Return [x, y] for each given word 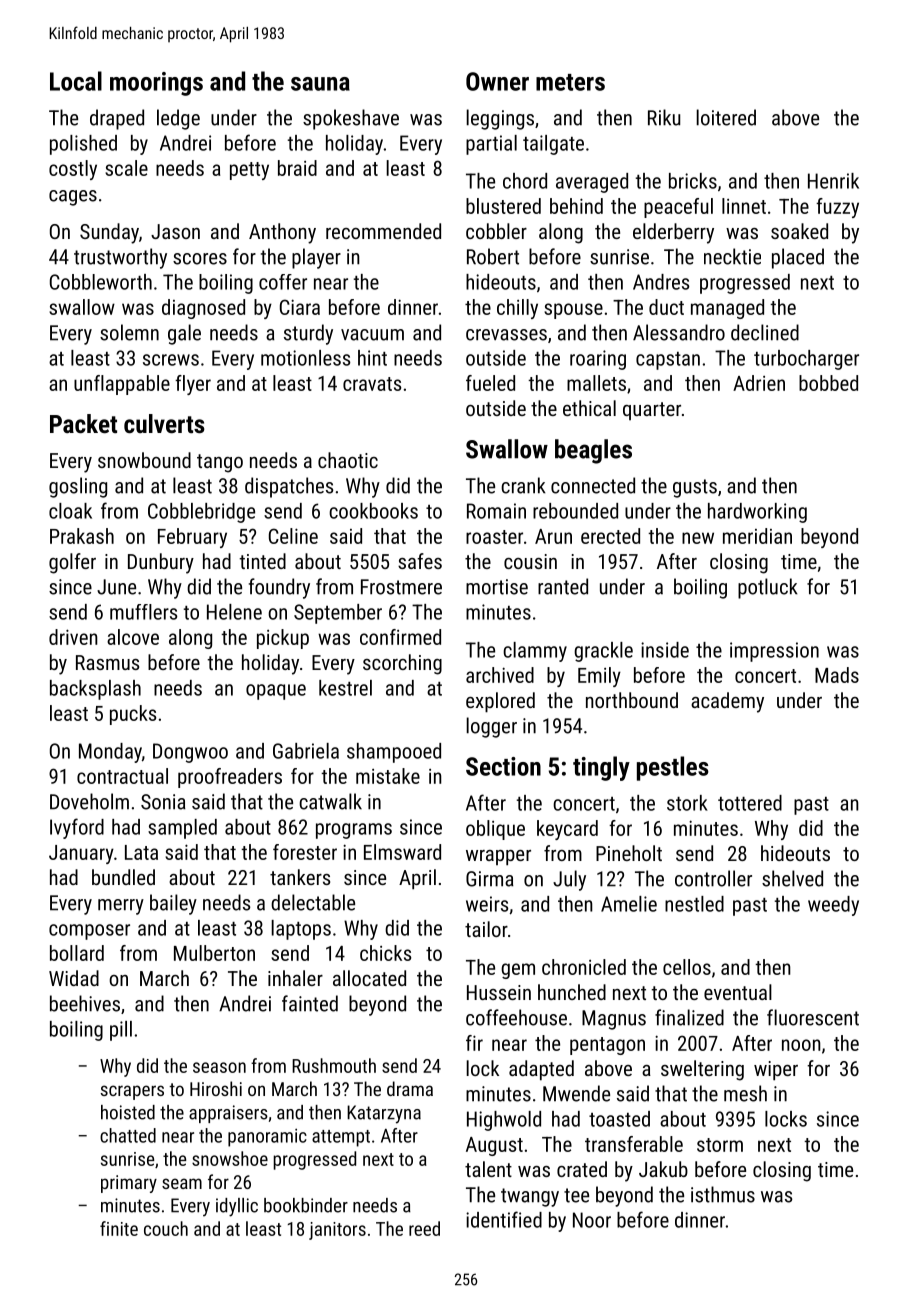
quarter [652, 411]
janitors [337, 1231]
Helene [234, 612]
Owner [497, 81]
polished [83, 145]
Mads [837, 675]
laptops [301, 930]
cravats [372, 384]
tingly [601, 768]
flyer [193, 385]
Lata [141, 852]
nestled [694, 904]
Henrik [833, 181]
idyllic [237, 1207]
